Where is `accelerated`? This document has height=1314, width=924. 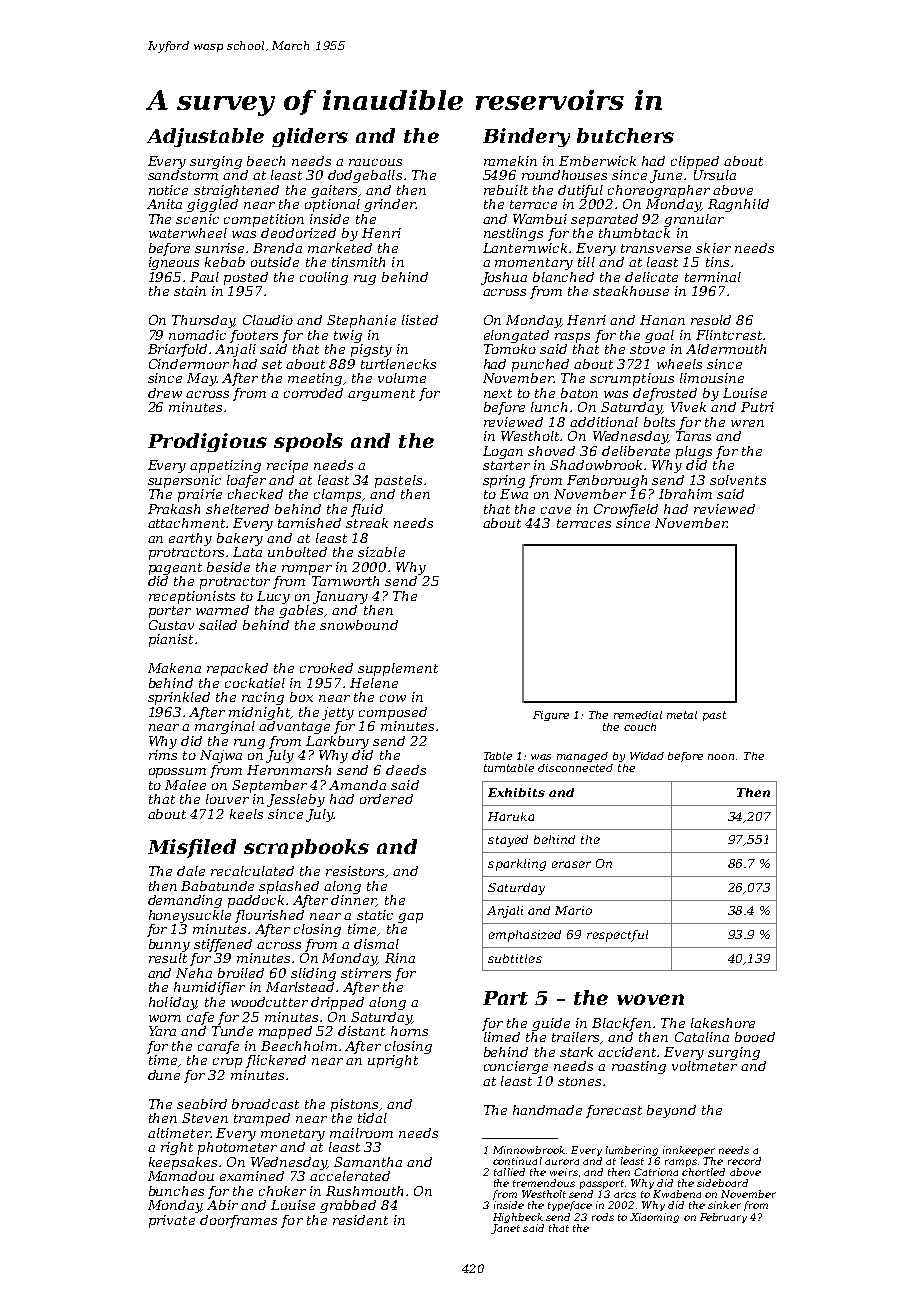 accelerated is located at coordinates (350, 1176).
